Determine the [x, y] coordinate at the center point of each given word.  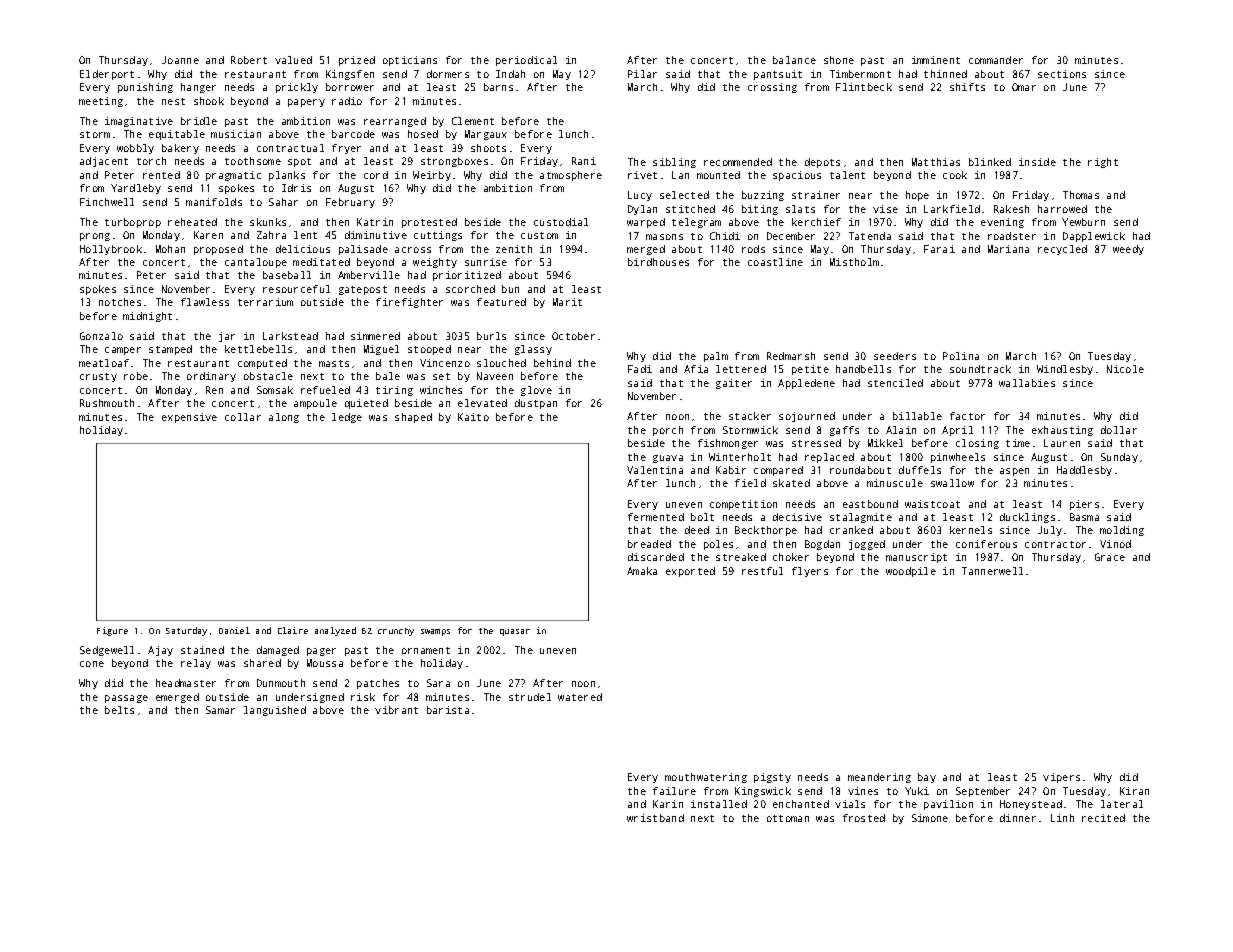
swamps [435, 632]
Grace [1110, 557]
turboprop [133, 223]
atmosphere [571, 176]
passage [126, 699]
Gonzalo [101, 336]
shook [209, 101]
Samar [220, 710]
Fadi [640, 369]
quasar [515, 632]
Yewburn [1083, 222]
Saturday [186, 631]
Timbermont [860, 74]
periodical [526, 61]
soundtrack [980, 369]
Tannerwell [992, 571]
